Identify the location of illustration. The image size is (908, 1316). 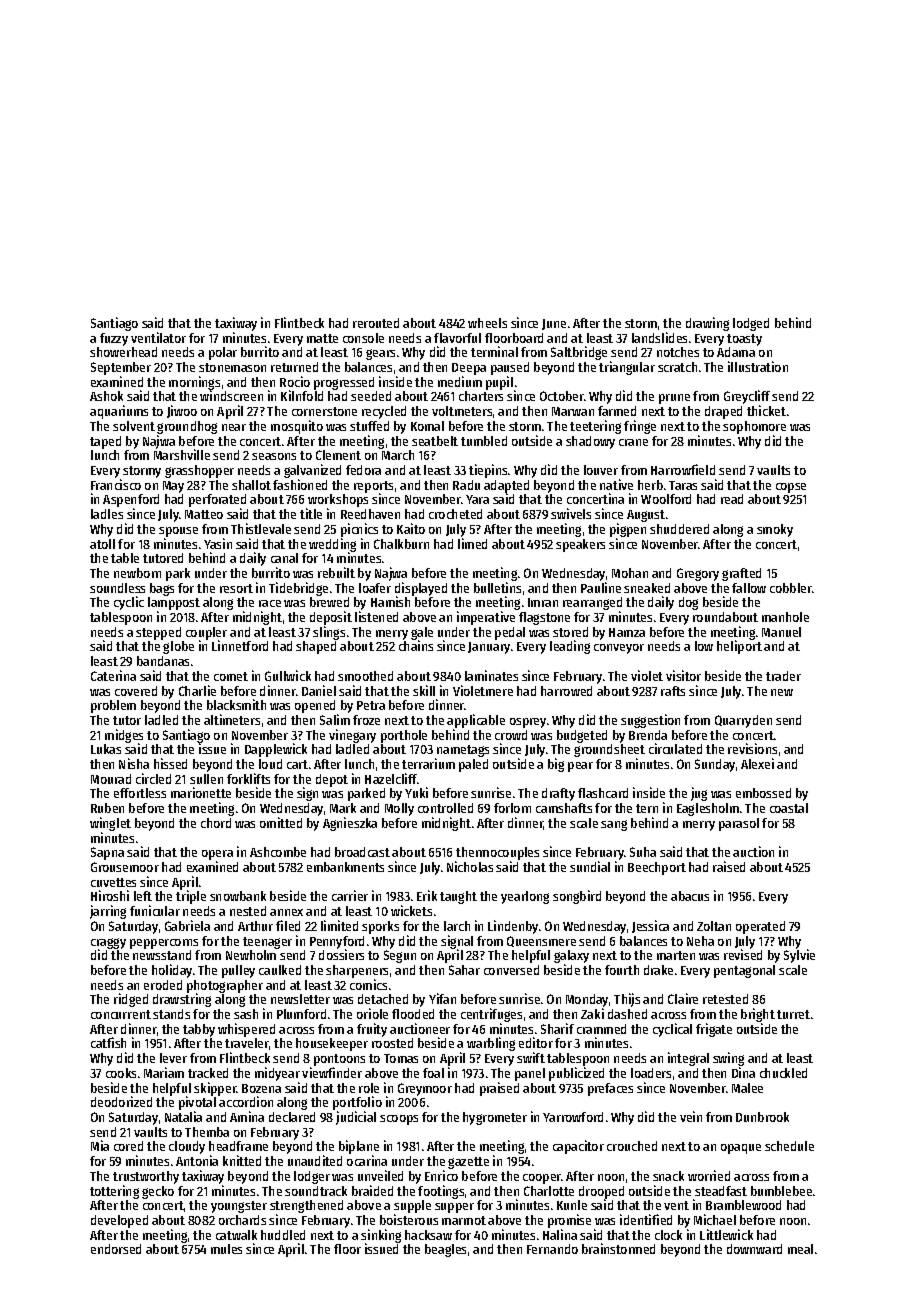
(758, 366).
